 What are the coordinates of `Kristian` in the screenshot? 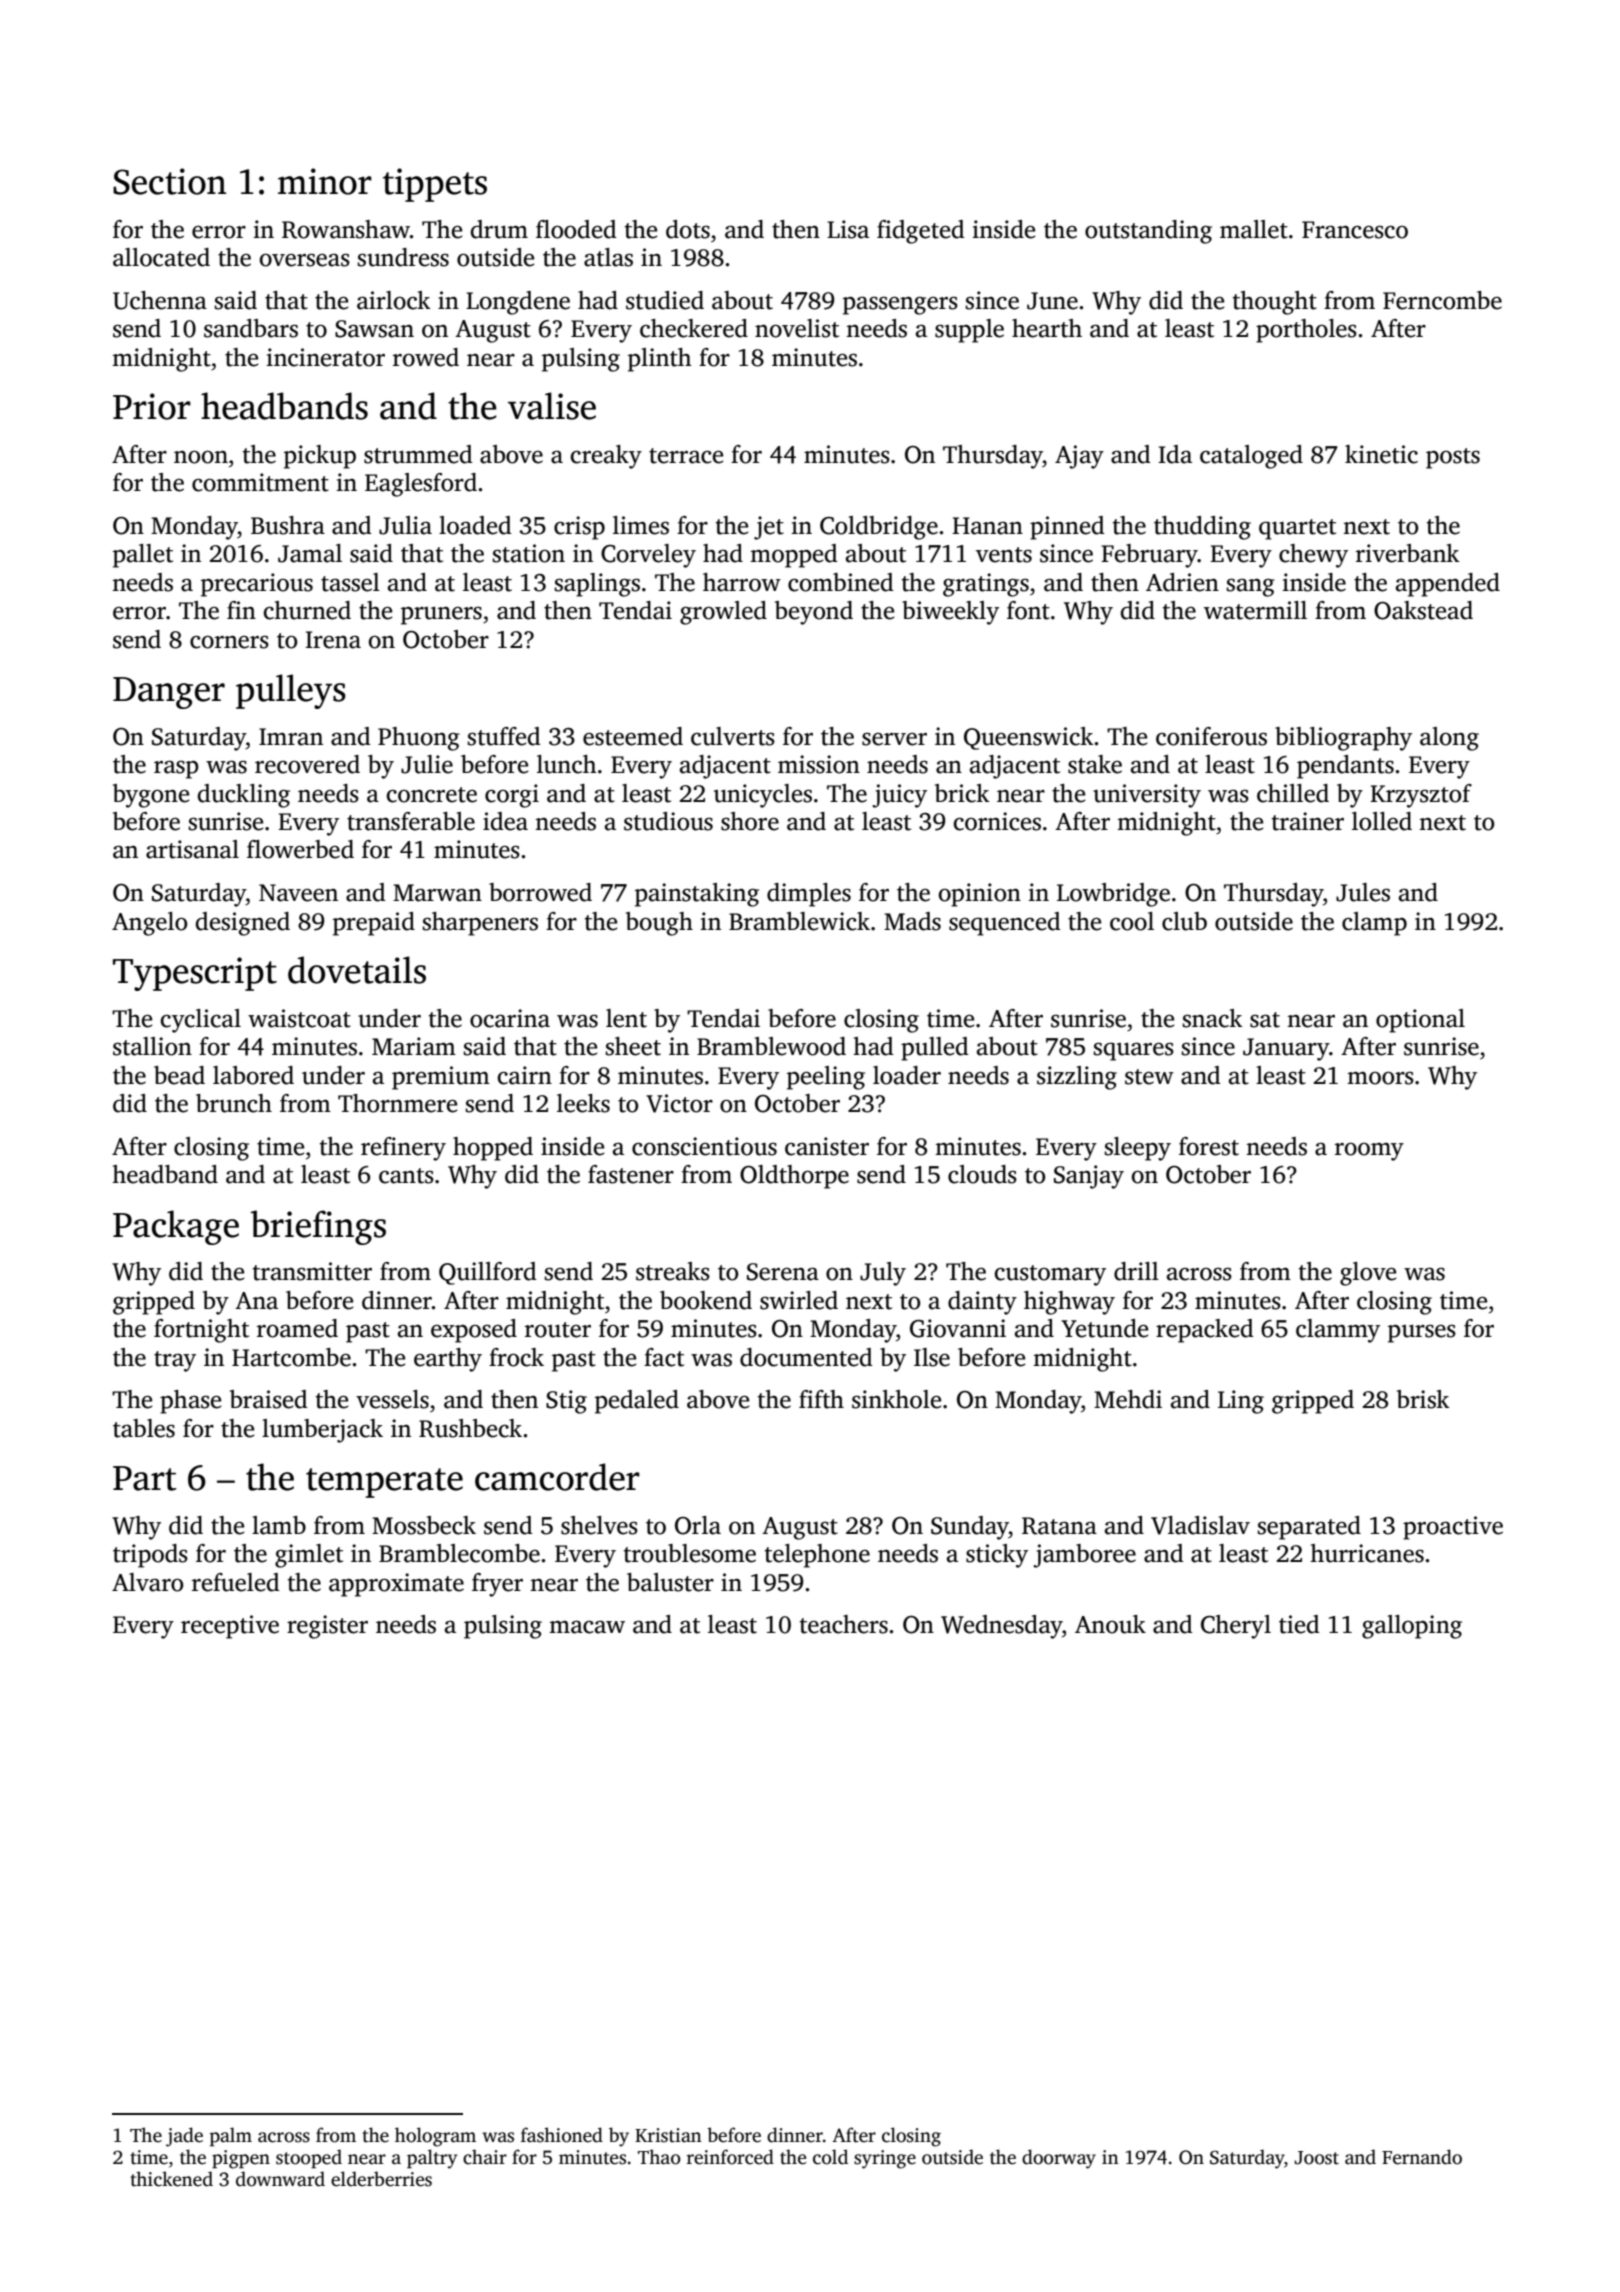 It's located at (668, 2135).
